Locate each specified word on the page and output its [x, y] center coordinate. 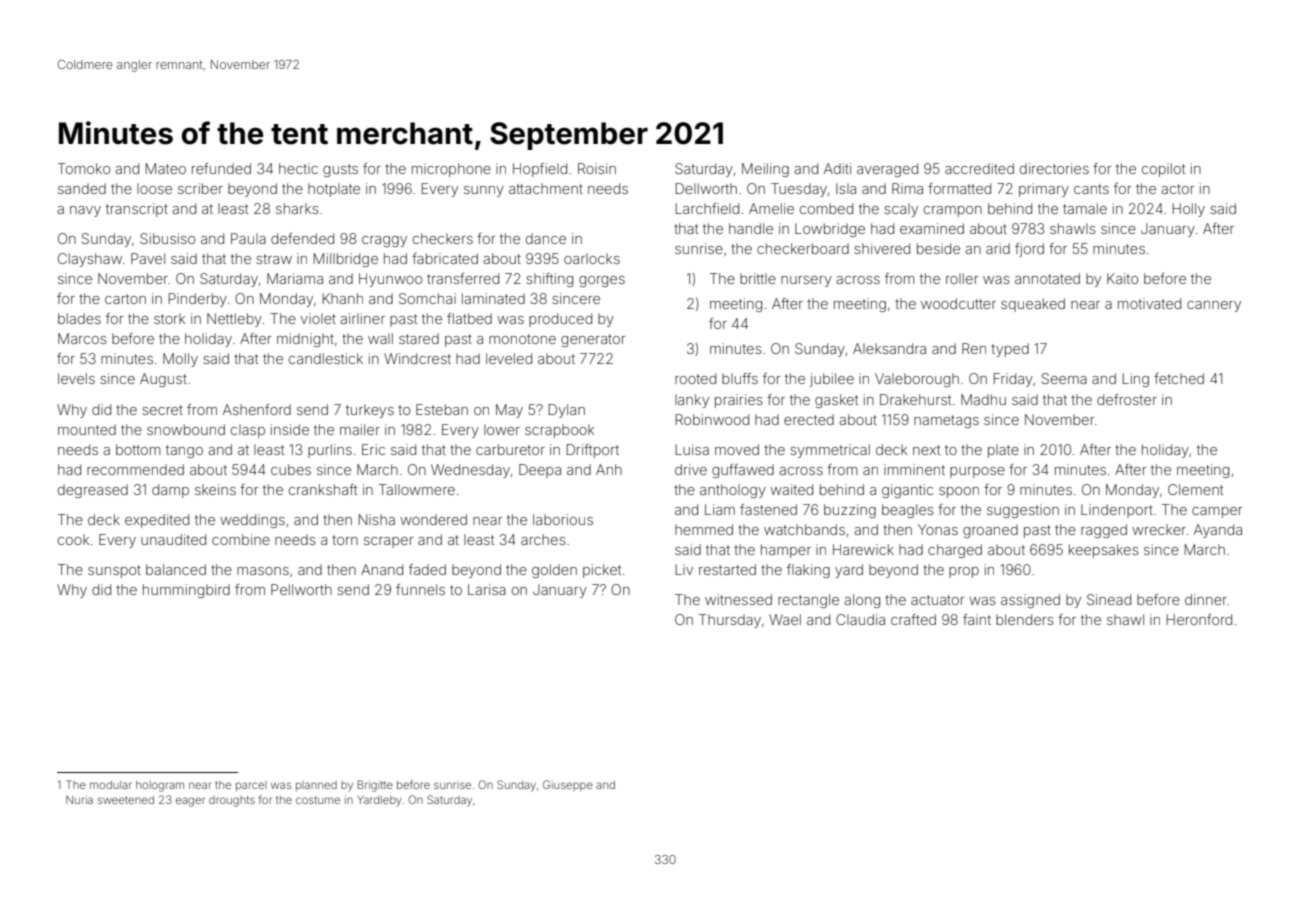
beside [938, 248]
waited [791, 489]
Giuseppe [568, 785]
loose [154, 188]
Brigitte [375, 786]
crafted [913, 619]
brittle [758, 278]
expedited [157, 521]
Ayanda [1218, 531]
